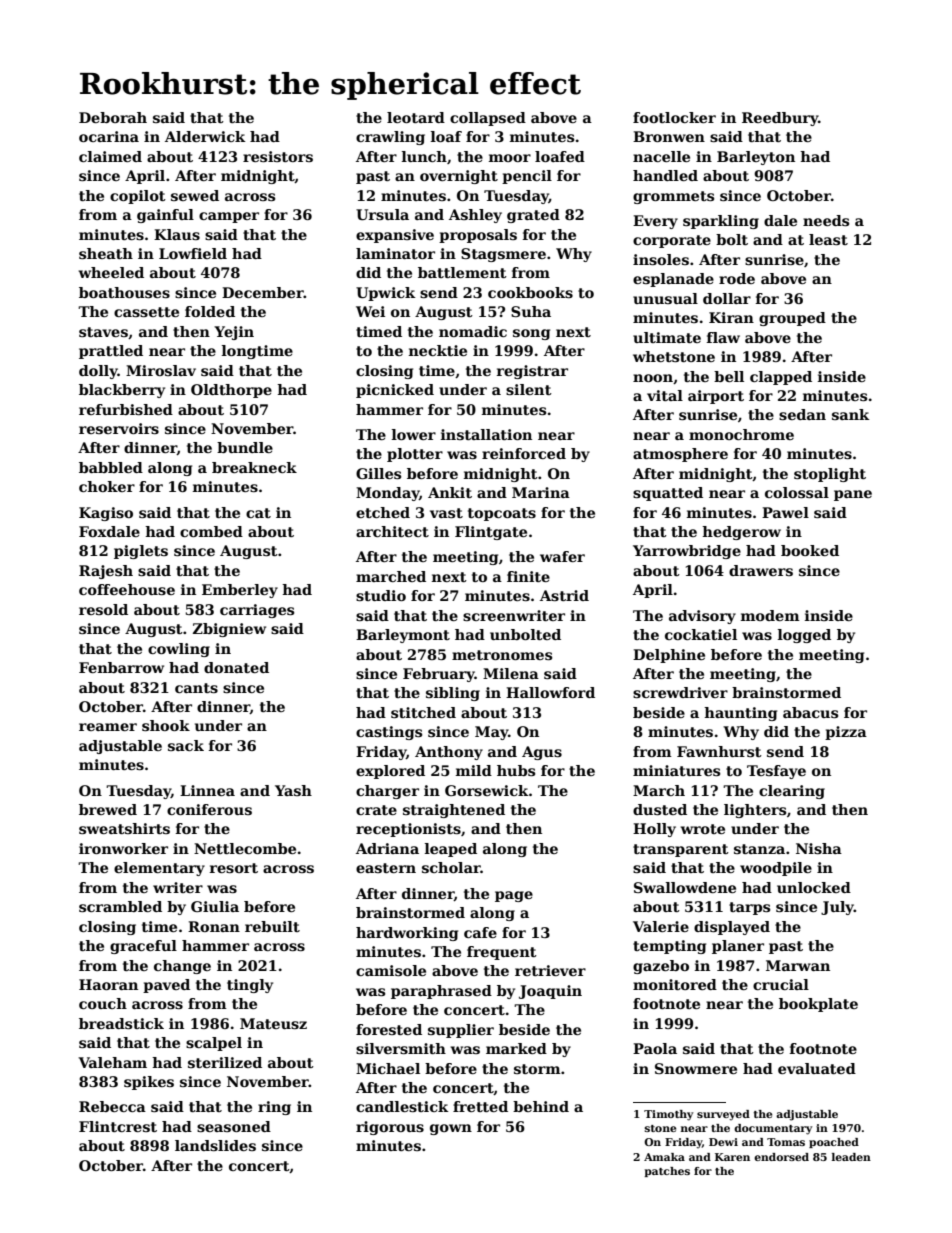  Describe the element at coordinates (387, 792) in the screenshot. I see `charger` at that location.
